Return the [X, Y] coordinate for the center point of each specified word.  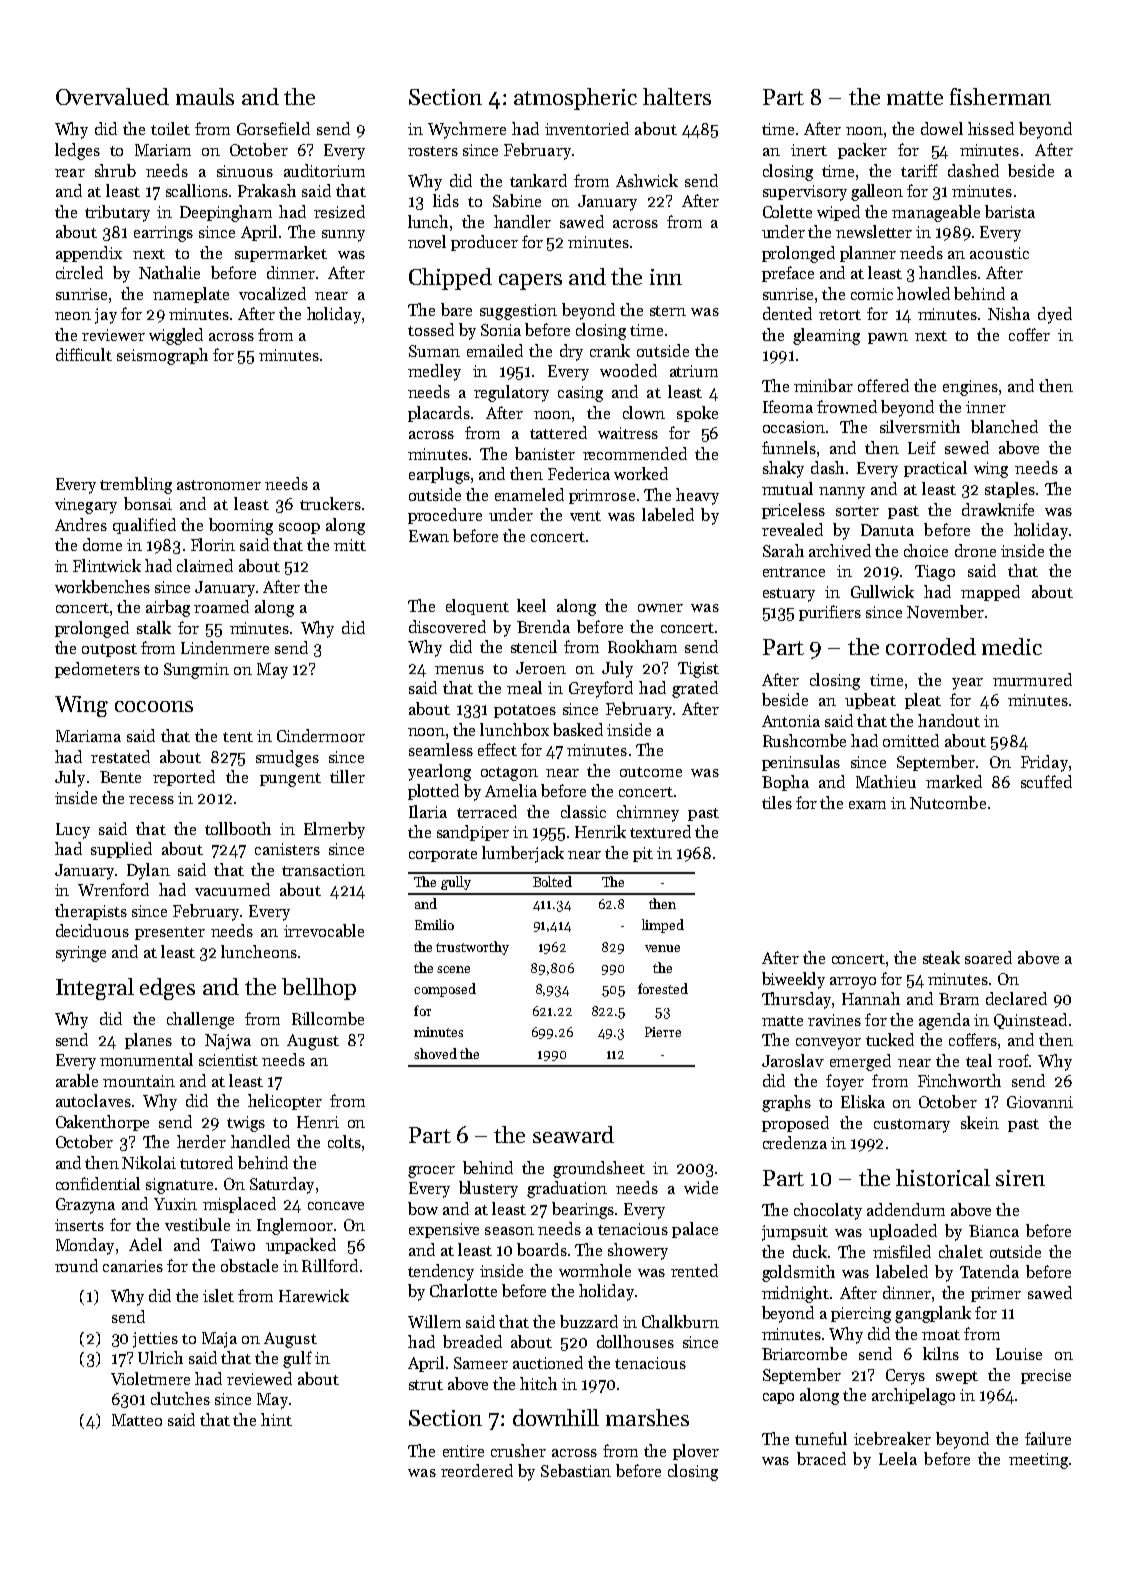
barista [1010, 211]
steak [941, 957]
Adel [145, 1244]
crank [610, 350]
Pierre [663, 1032]
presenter [170, 933]
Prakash [267, 190]
